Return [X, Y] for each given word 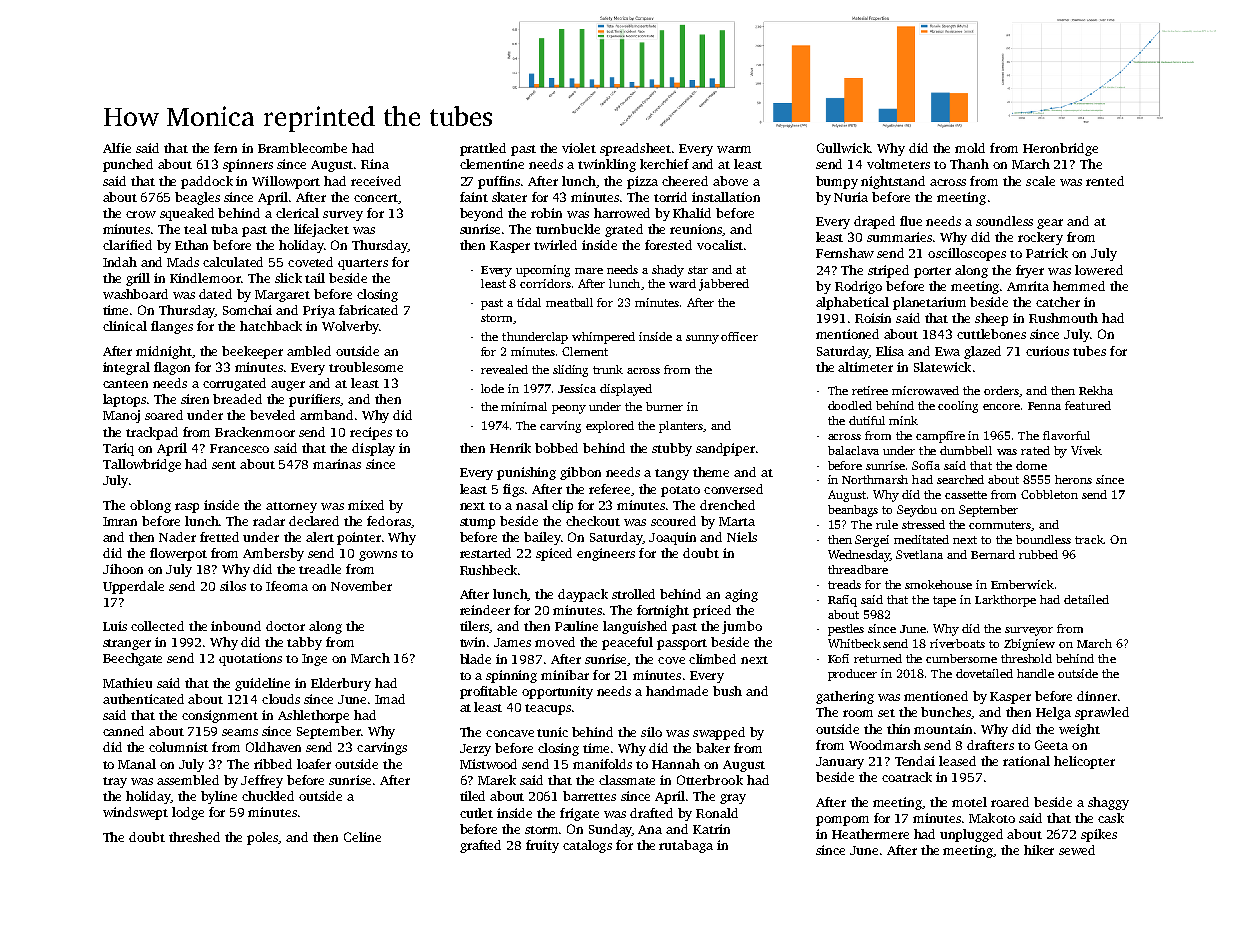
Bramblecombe [302, 148]
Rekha [1096, 390]
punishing [526, 473]
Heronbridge [1060, 149]
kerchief [664, 164]
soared [164, 415]
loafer [314, 764]
